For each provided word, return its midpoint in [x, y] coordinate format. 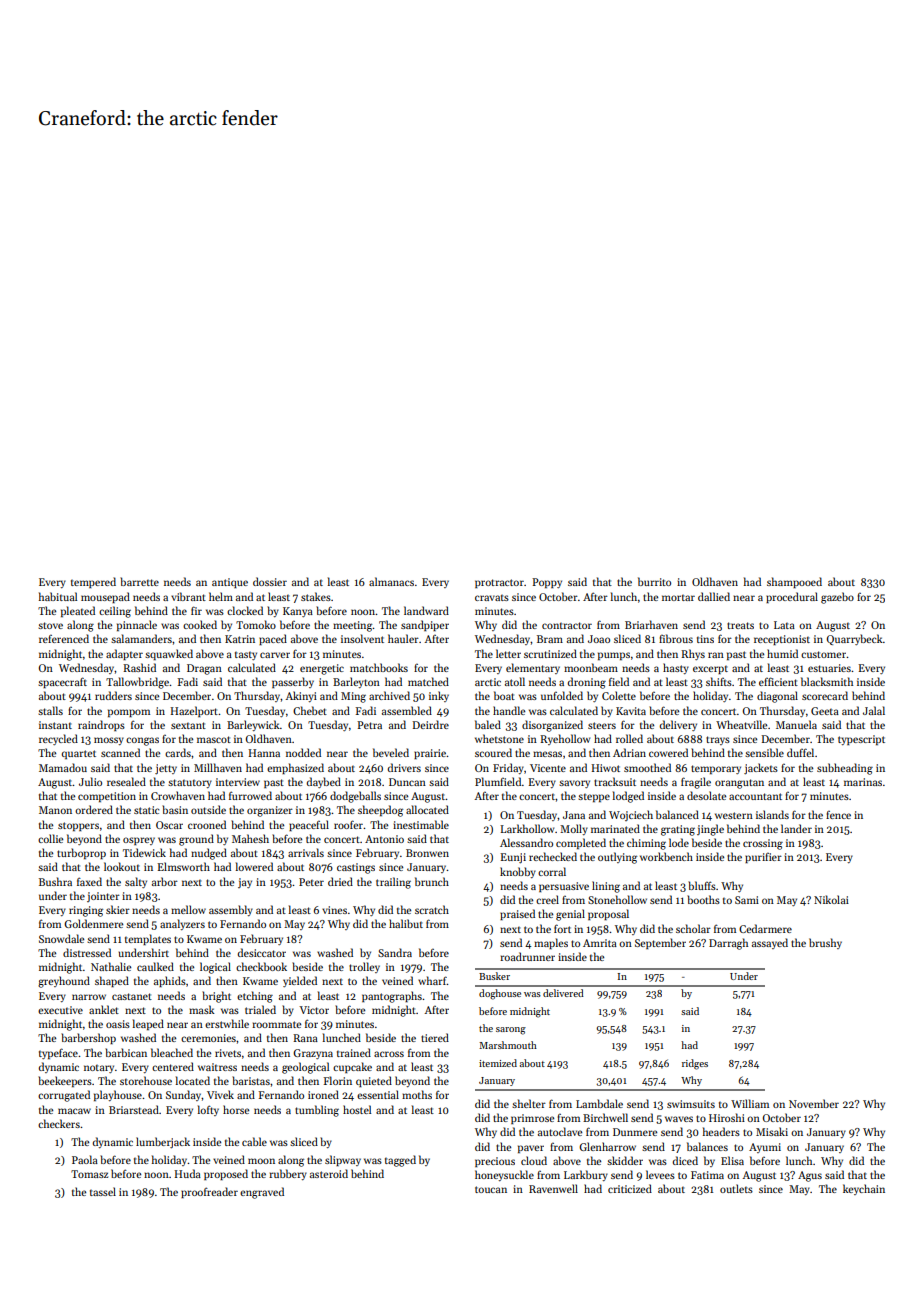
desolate [706, 795]
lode [679, 842]
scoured [493, 752]
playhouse [118, 1095]
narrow [89, 997]
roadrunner [527, 956]
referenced [64, 638]
